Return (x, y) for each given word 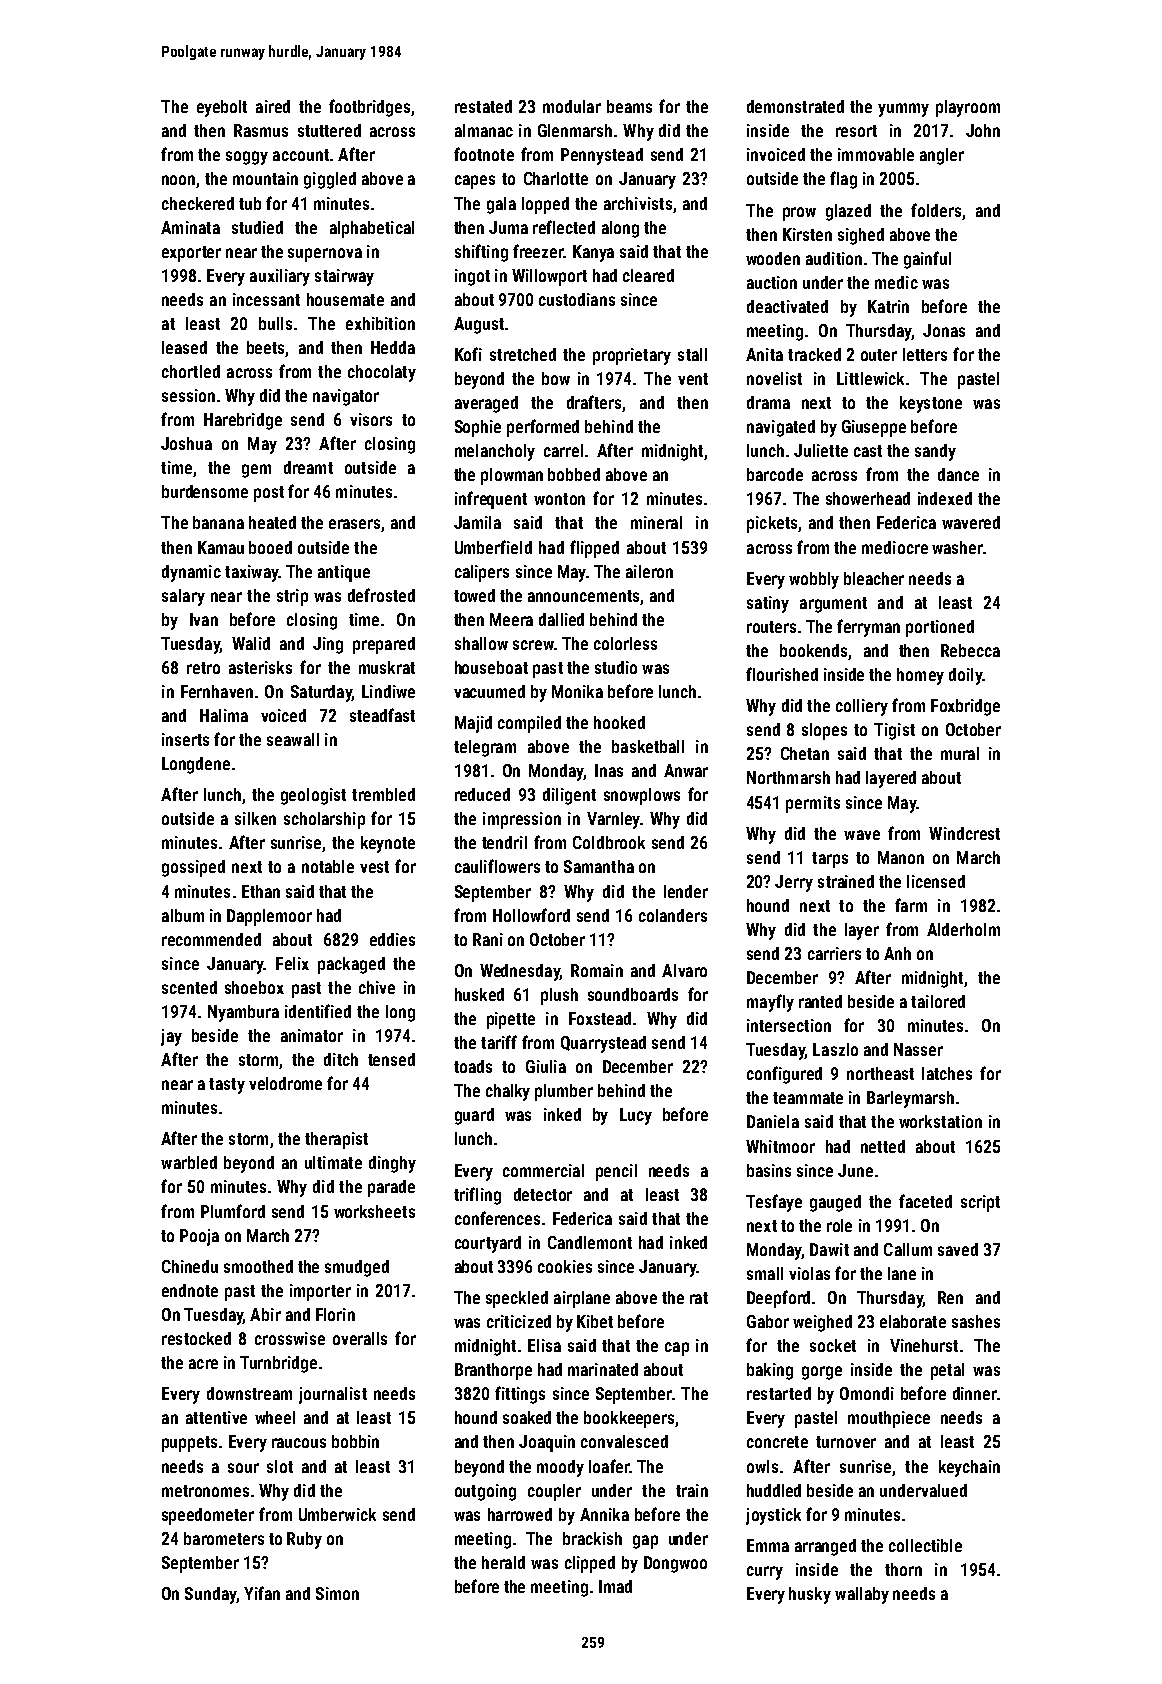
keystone (931, 404)
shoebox (254, 987)
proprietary (632, 356)
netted (883, 1146)
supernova (325, 255)
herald (503, 1562)
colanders (673, 915)
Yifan (262, 1593)
